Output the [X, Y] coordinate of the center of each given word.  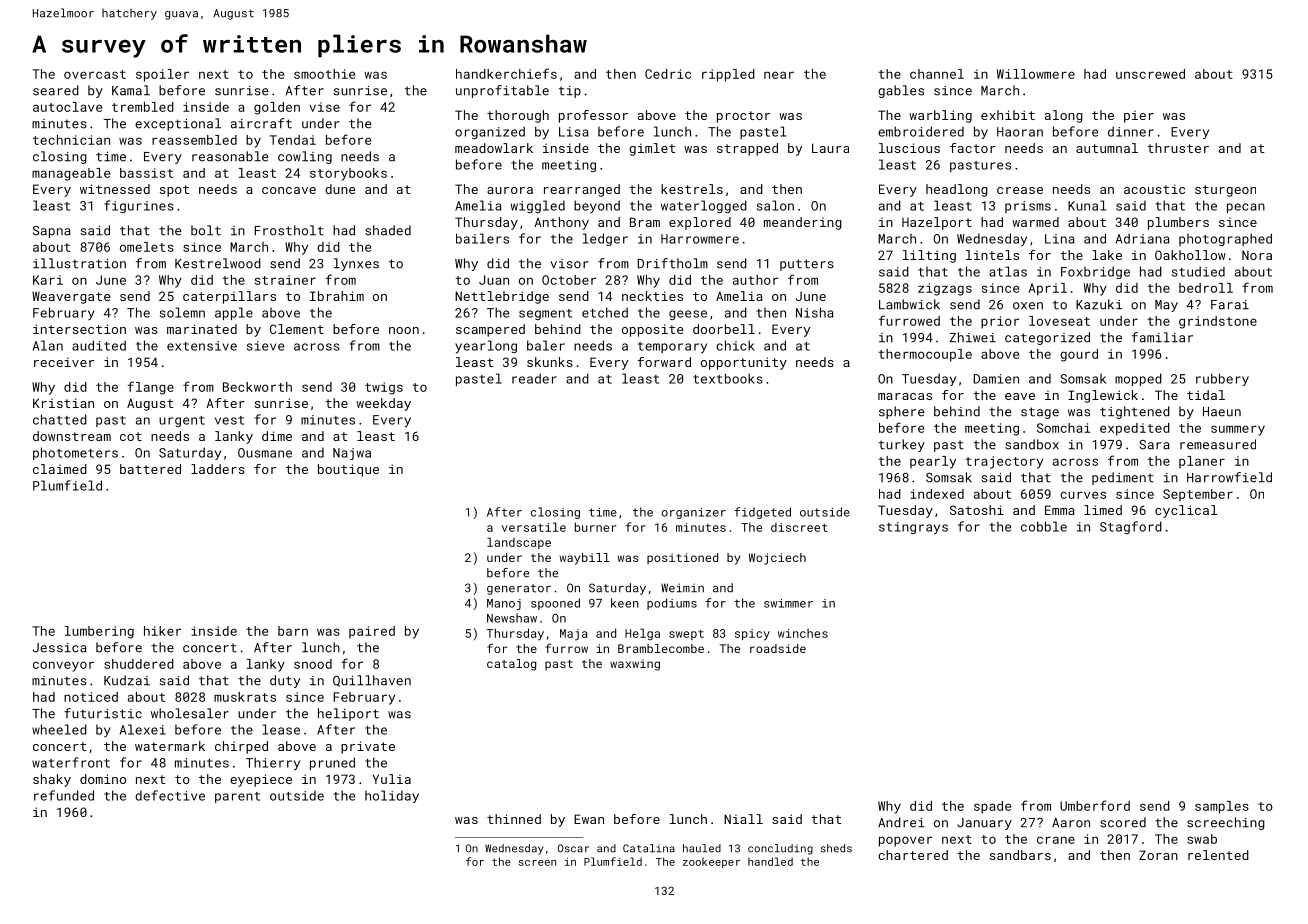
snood [313, 664]
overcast [95, 74]
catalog [511, 665]
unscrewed [1150, 74]
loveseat [1059, 321]
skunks [550, 362]
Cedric [668, 74]
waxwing [635, 665]
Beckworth [257, 387]
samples [1222, 807]
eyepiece [261, 780]
